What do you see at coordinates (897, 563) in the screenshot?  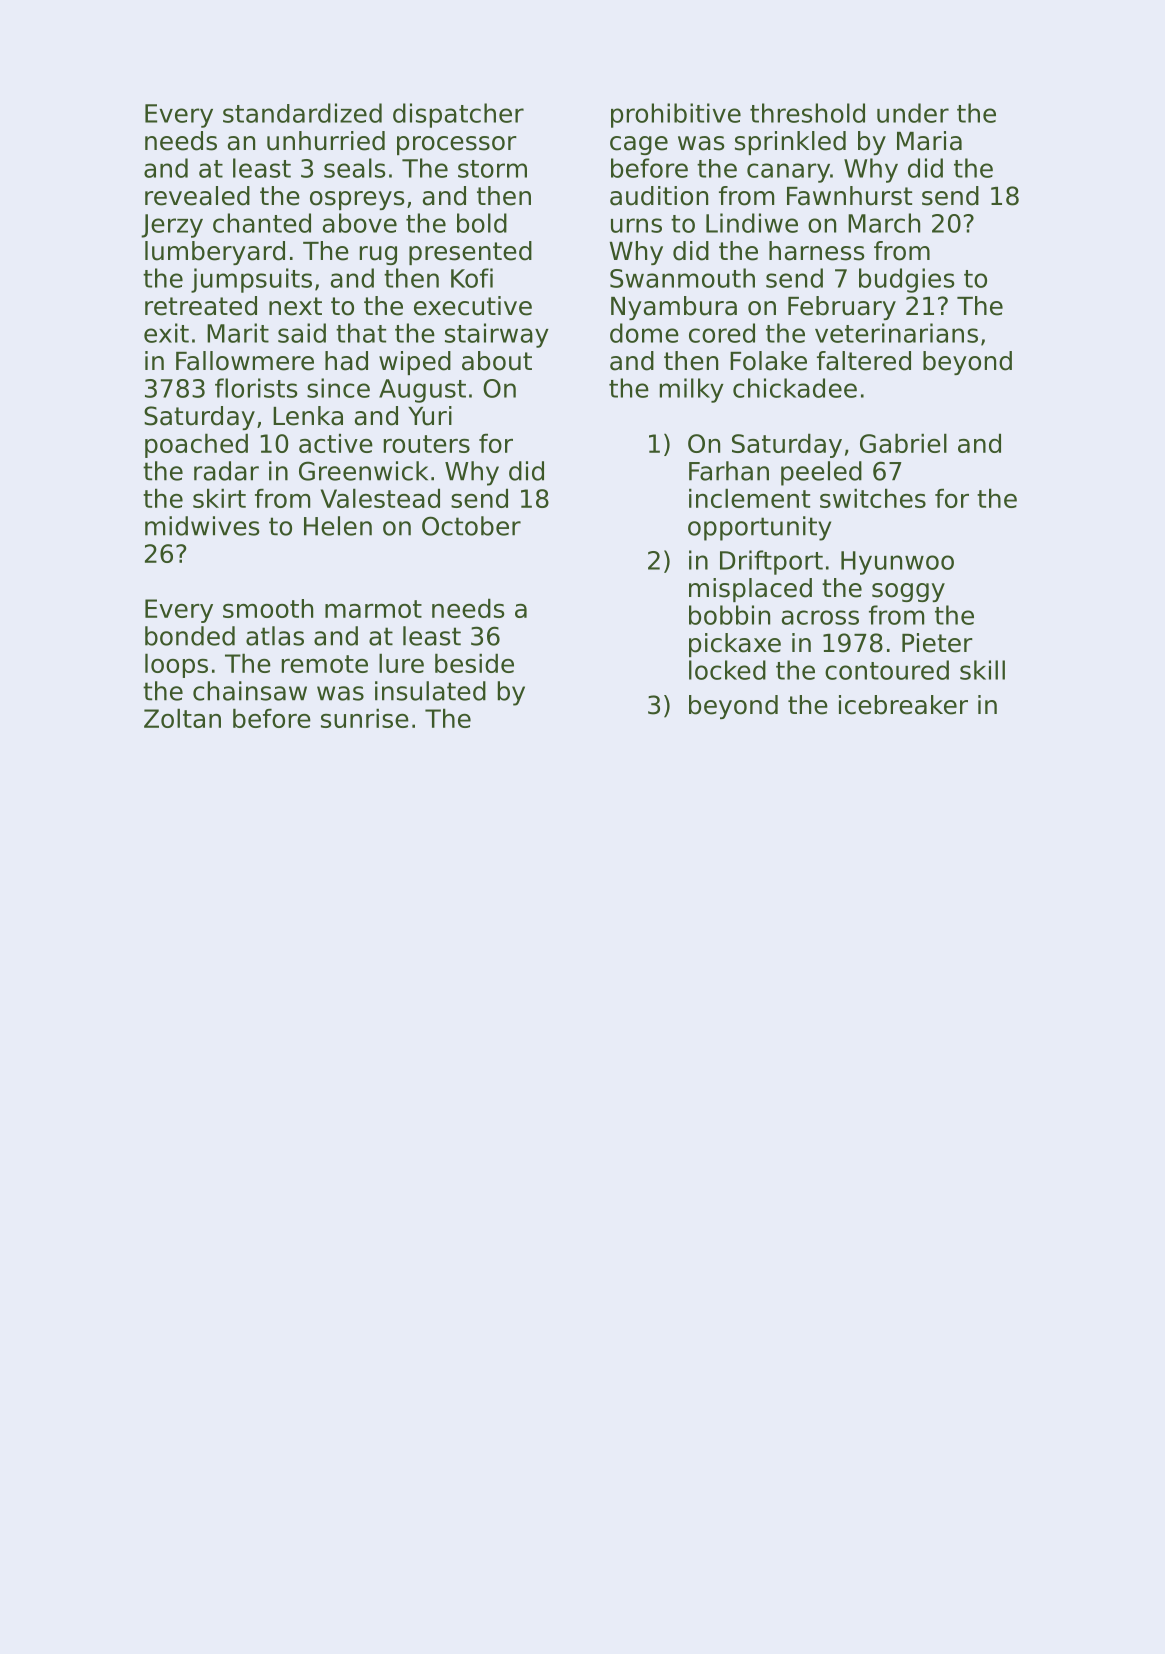 I see `Hyunwoo` at bounding box center [897, 563].
